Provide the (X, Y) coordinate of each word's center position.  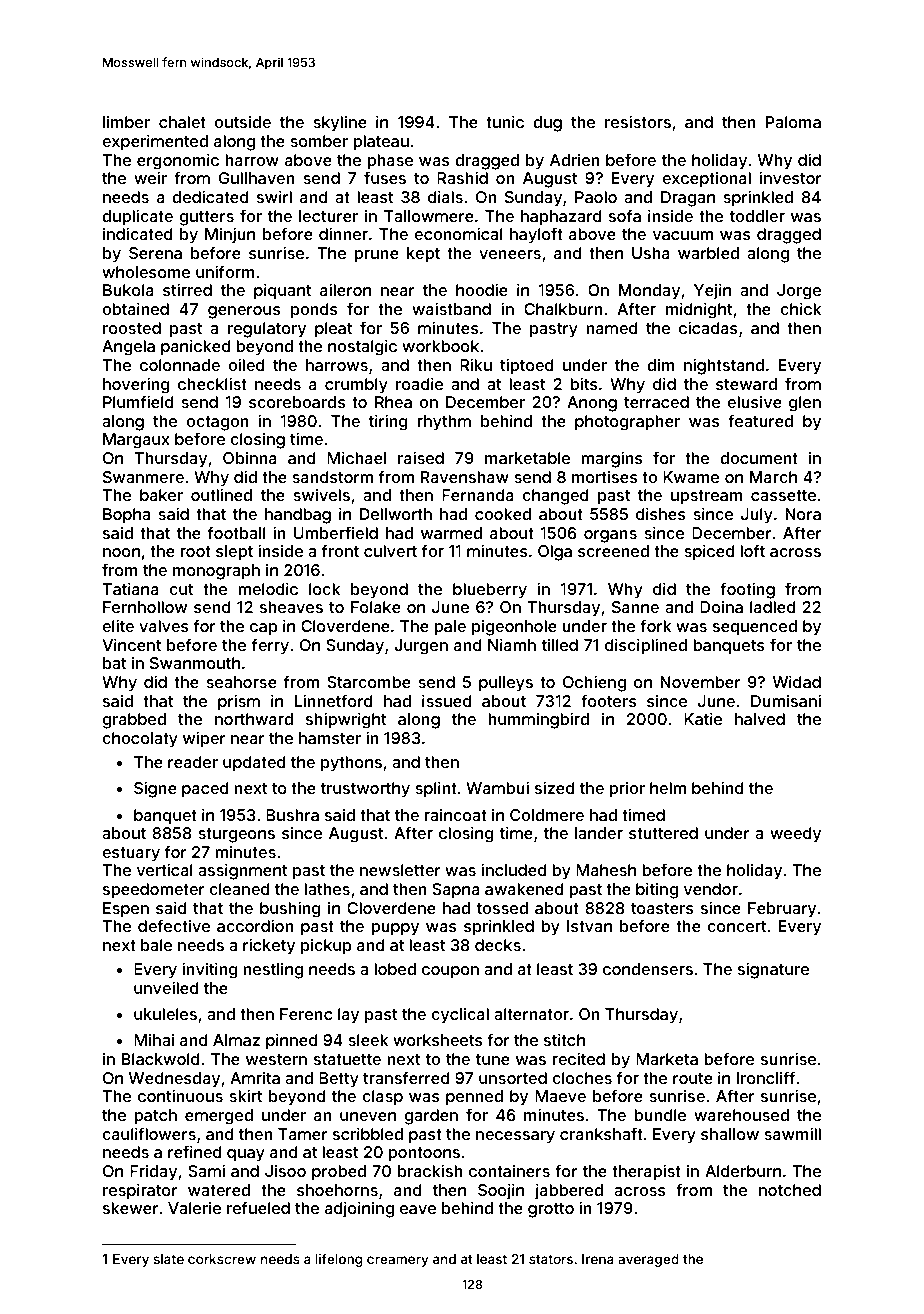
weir (150, 178)
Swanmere (143, 477)
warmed (451, 533)
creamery (398, 1261)
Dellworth (396, 514)
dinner (343, 234)
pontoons (424, 1154)
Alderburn (743, 1171)
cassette (783, 495)
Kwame (691, 477)
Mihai (154, 1040)
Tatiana (130, 589)
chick (801, 309)
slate (168, 1259)
